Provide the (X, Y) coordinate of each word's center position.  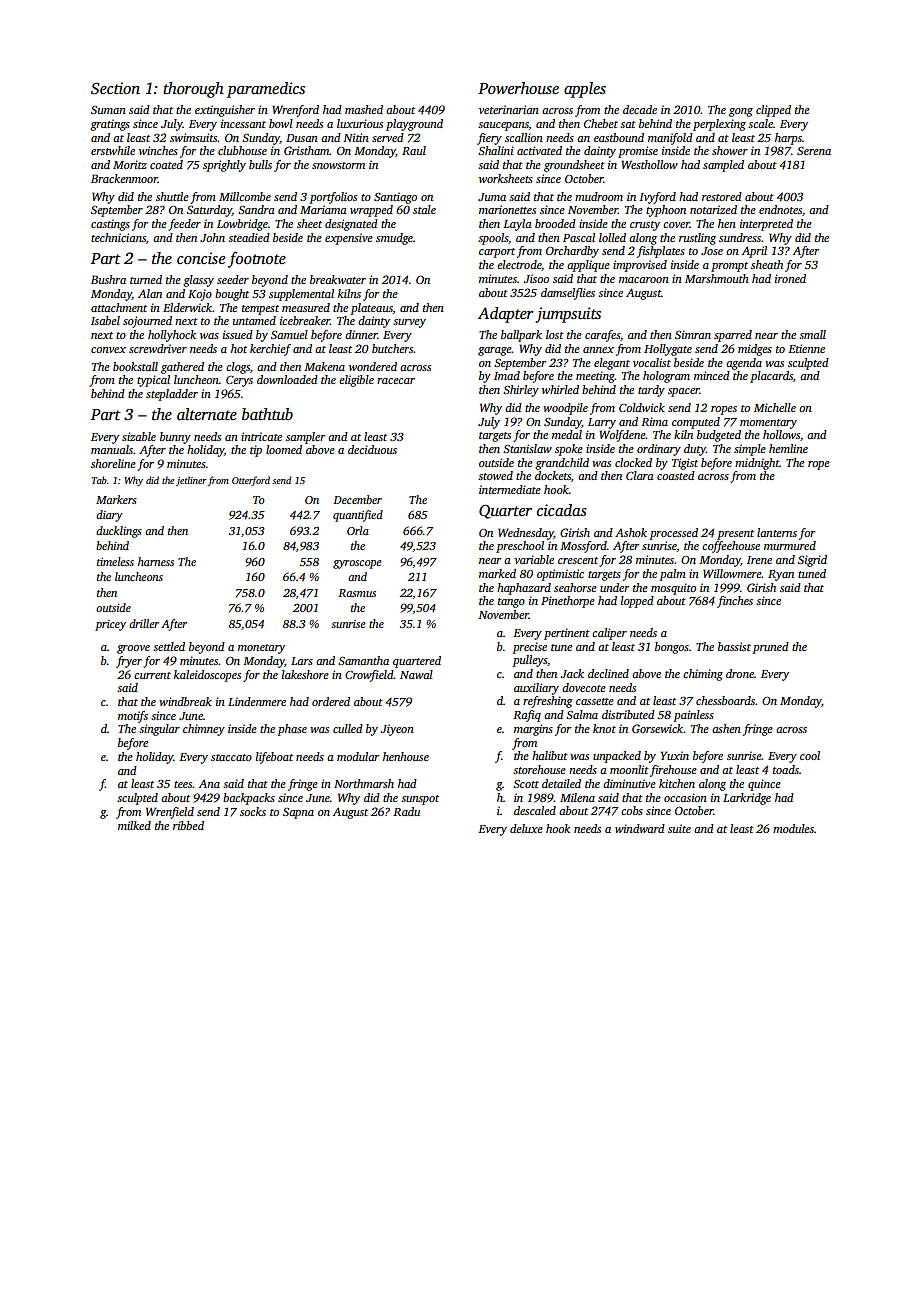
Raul (414, 150)
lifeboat (274, 758)
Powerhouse (518, 88)
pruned (770, 648)
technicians (118, 237)
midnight (757, 464)
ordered (331, 701)
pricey (110, 625)
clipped (773, 111)
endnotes (780, 209)
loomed (284, 449)
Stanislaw (527, 448)
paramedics (266, 90)
